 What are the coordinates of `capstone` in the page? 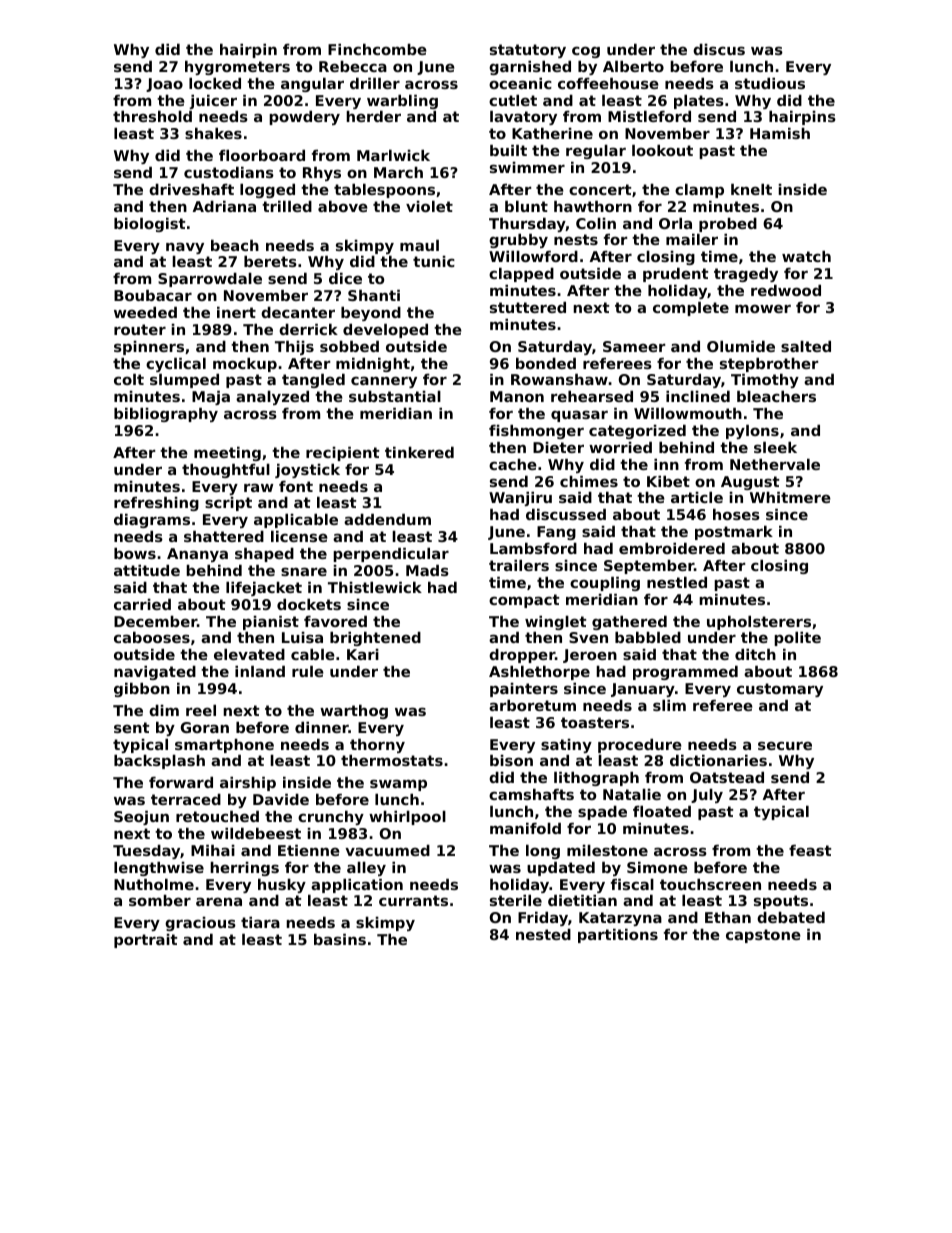 It's located at (763, 936).
